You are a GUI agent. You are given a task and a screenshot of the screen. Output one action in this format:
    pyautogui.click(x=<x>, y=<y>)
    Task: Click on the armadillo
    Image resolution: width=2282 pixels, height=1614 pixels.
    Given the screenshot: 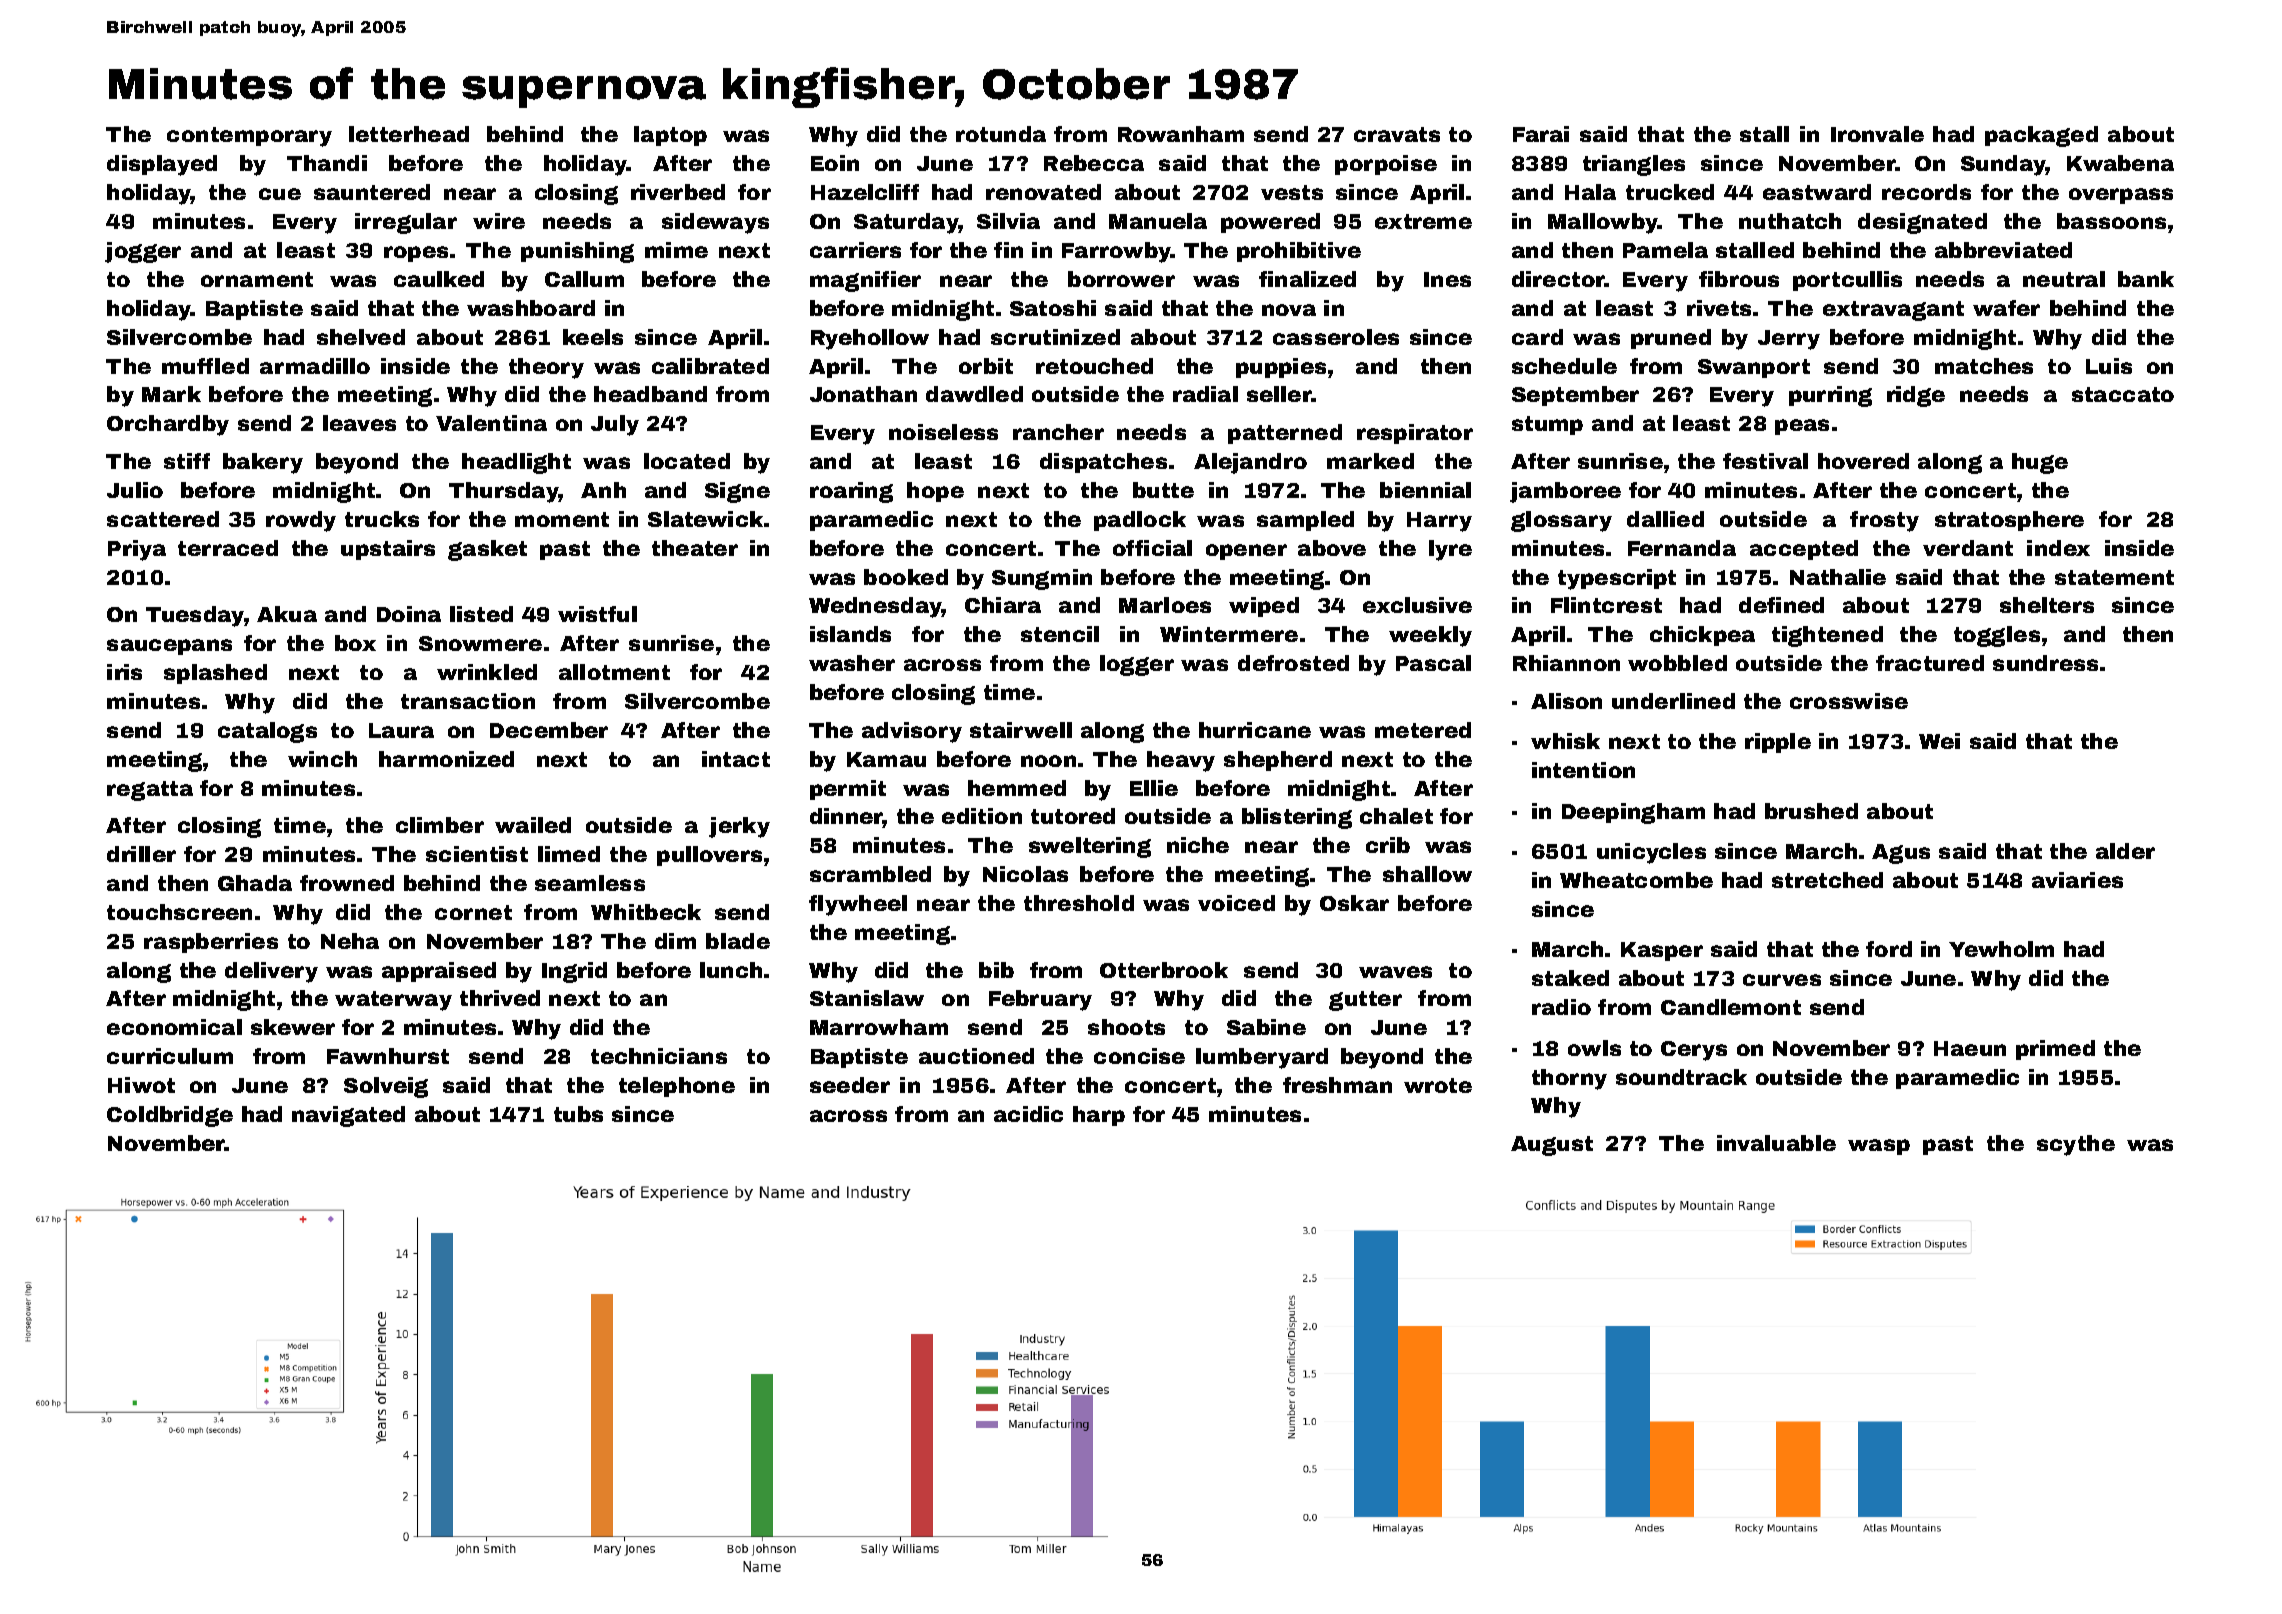 What is the action you would take?
    pyautogui.click(x=315, y=366)
